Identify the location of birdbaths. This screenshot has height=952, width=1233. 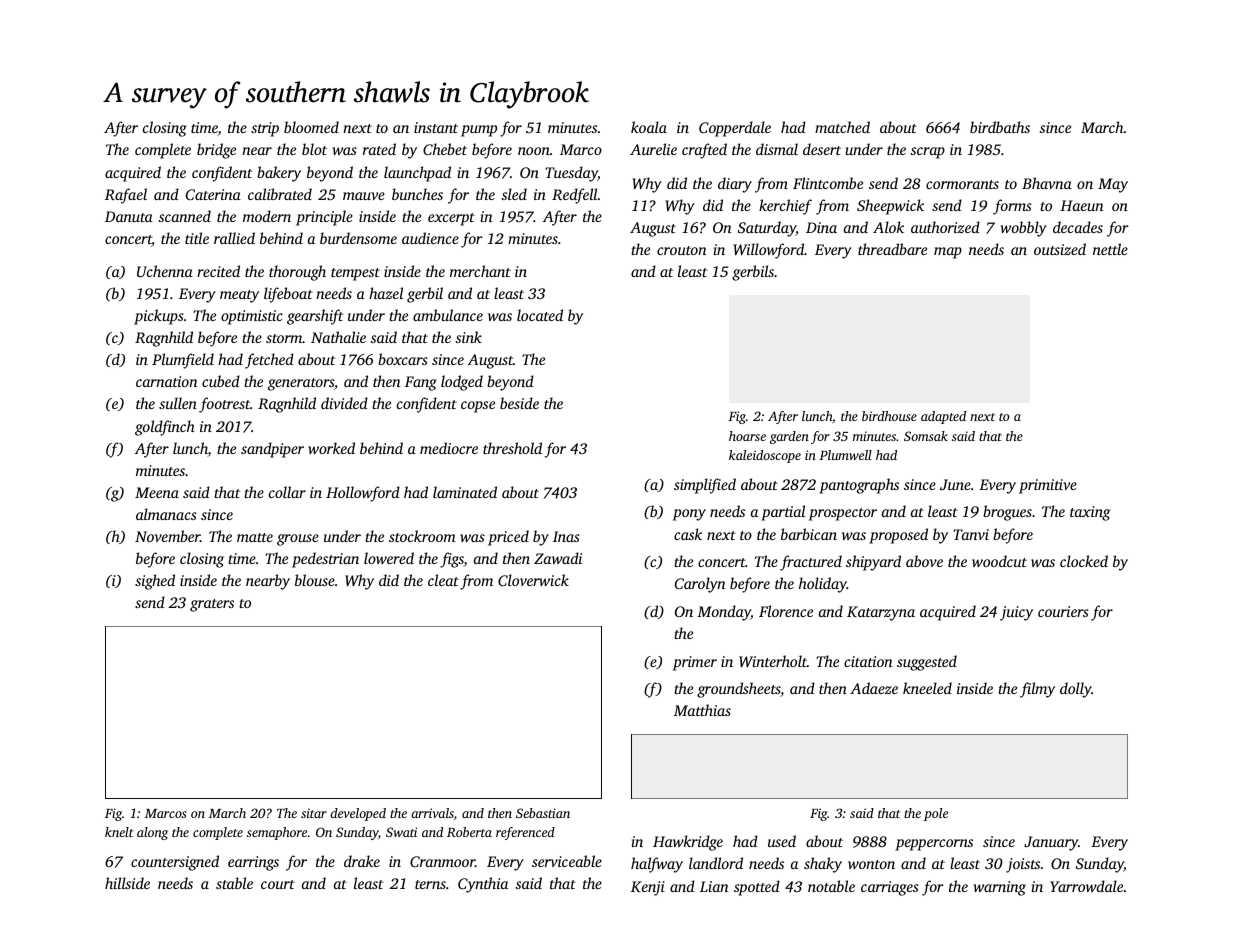
(1000, 127).
